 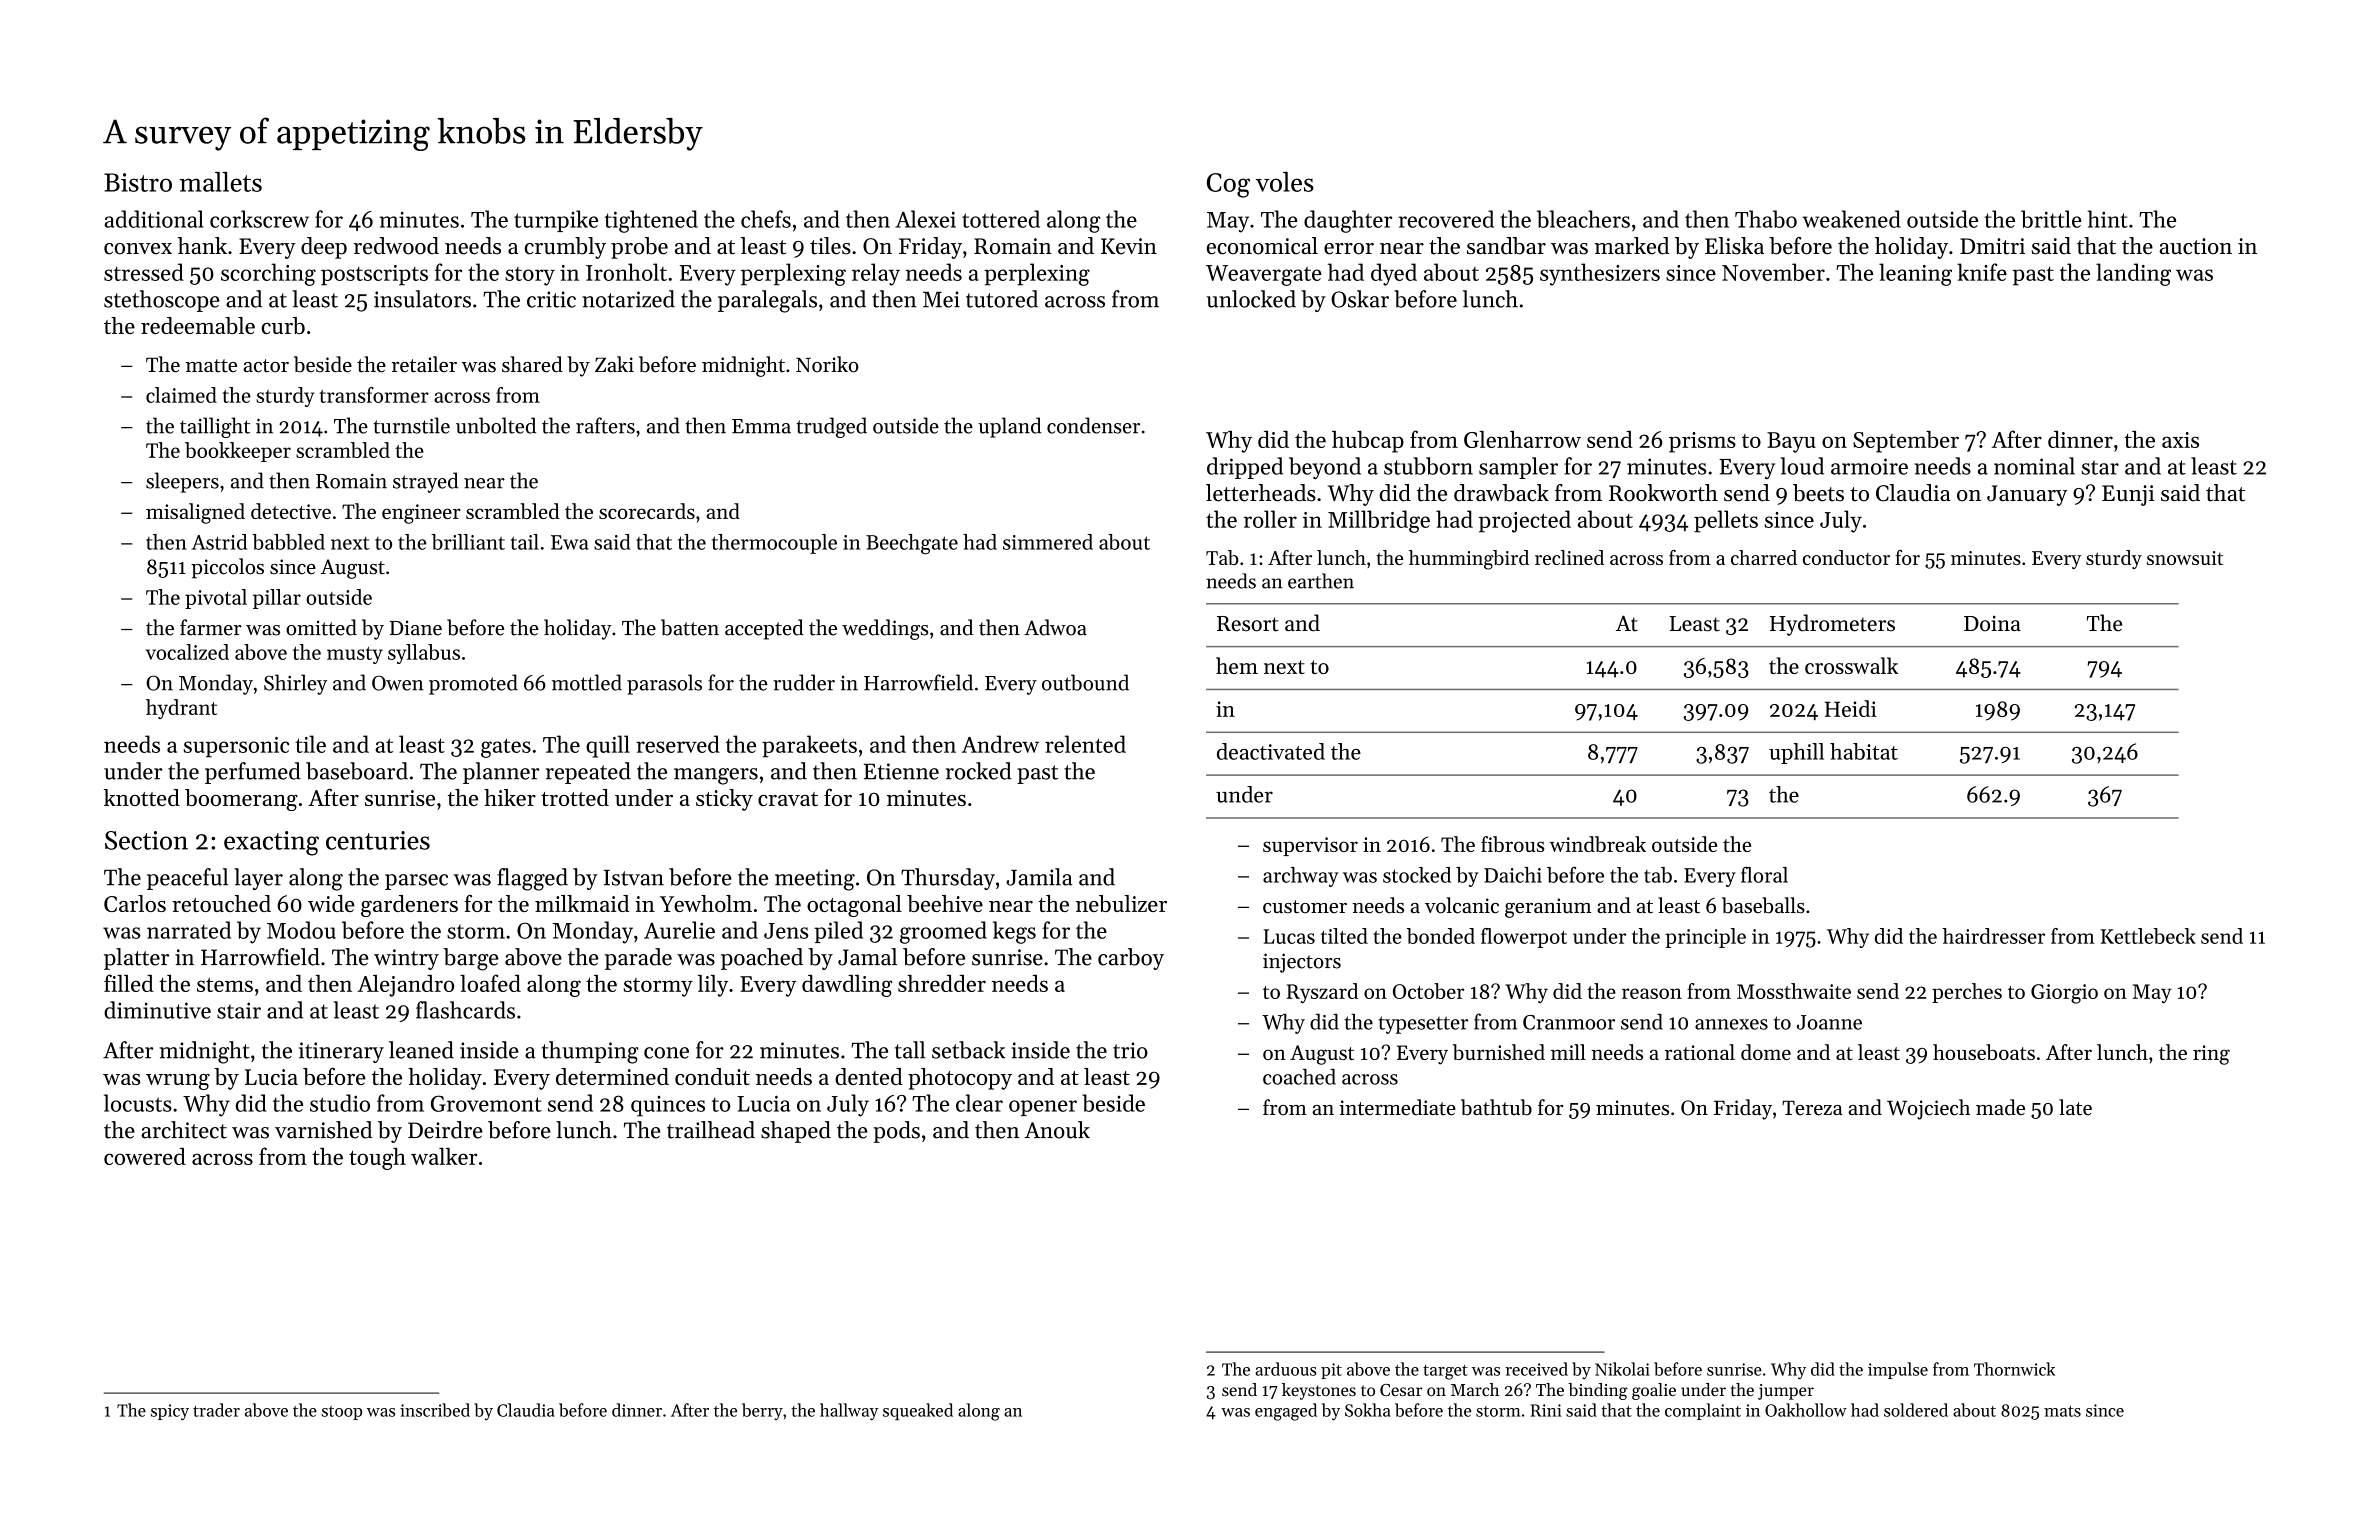 What do you see at coordinates (1251, 299) in the screenshot?
I see `unlocked` at bounding box center [1251, 299].
